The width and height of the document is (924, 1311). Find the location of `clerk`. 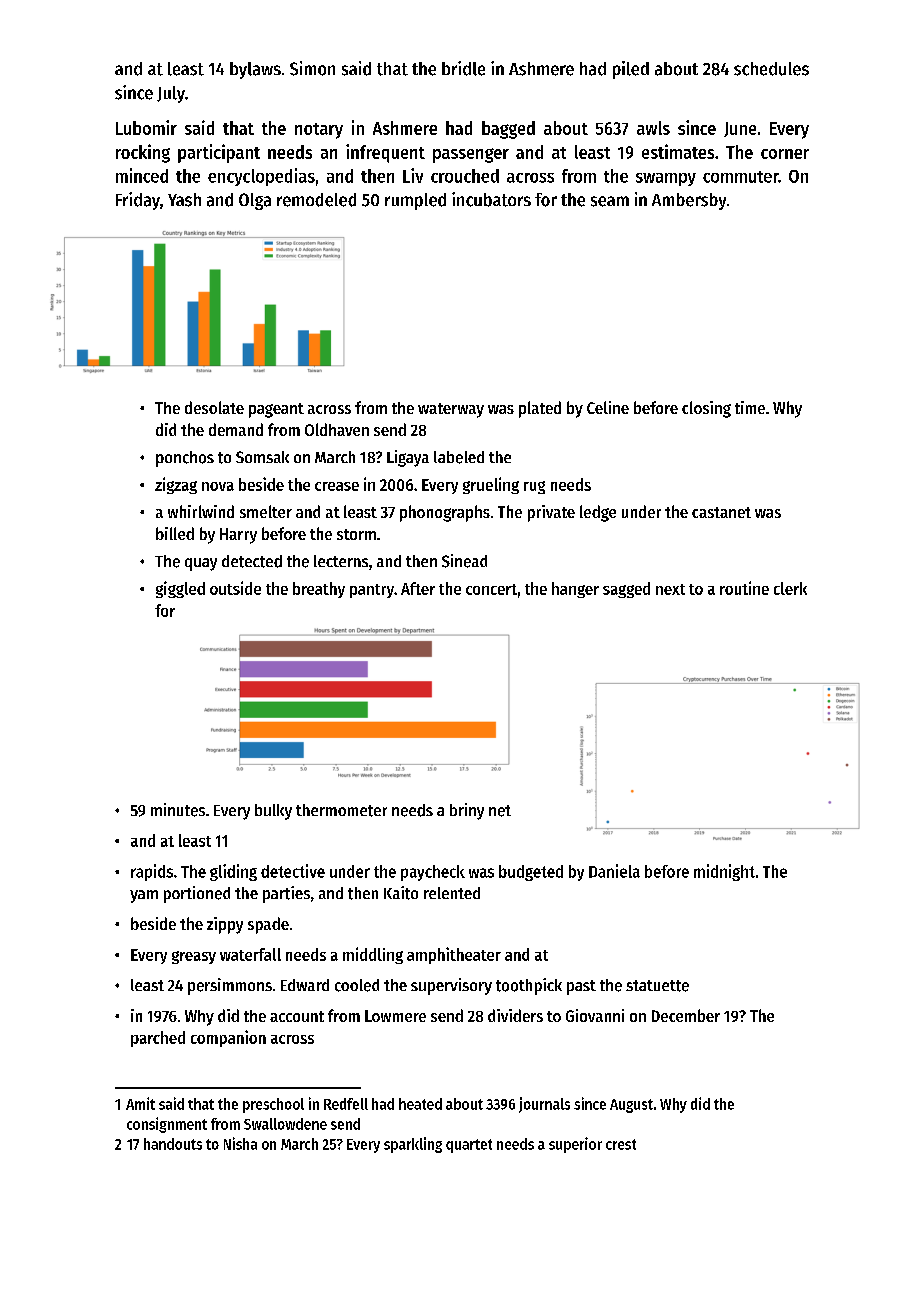

clerk is located at coordinates (790, 588).
